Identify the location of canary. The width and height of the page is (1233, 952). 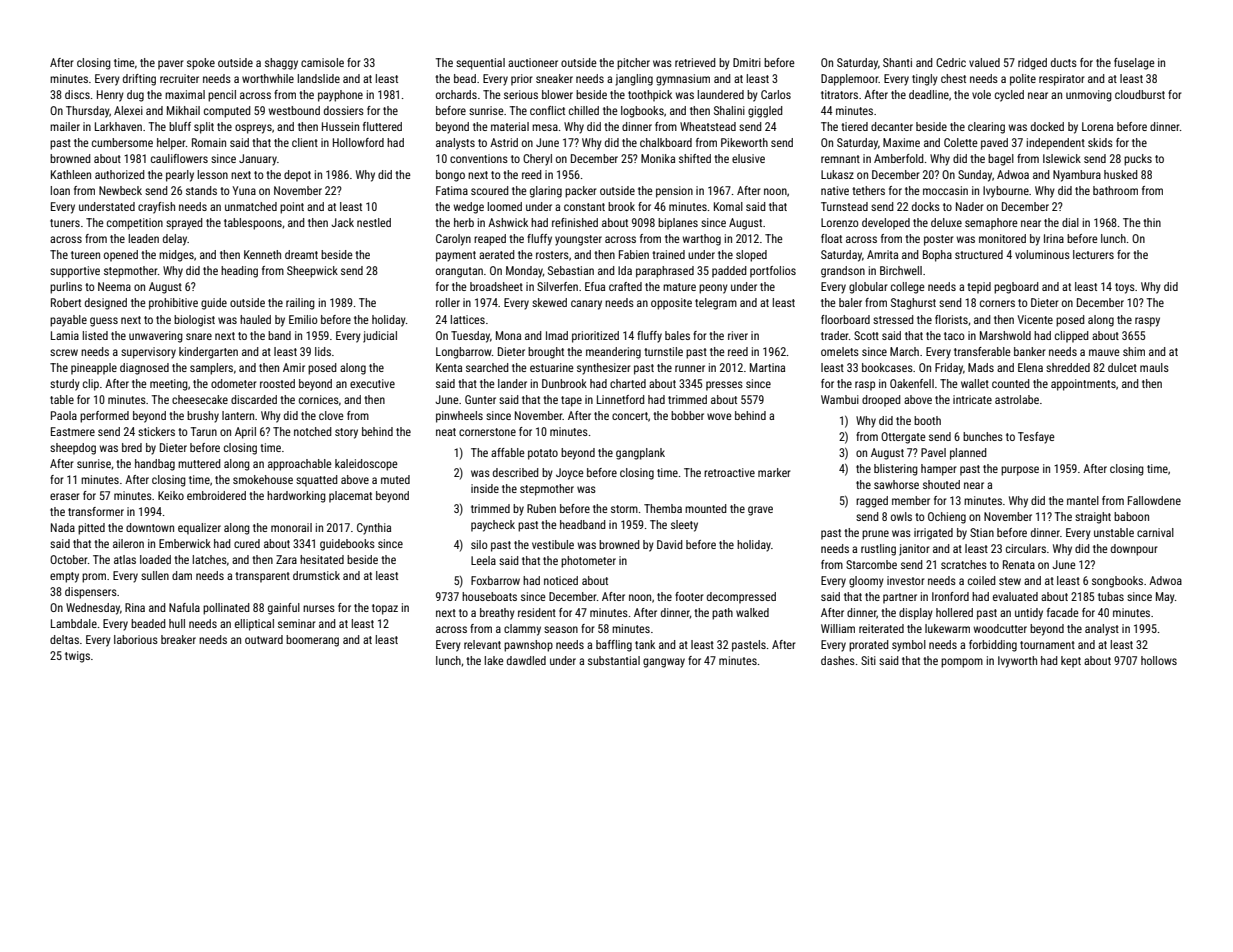
(586, 305).
